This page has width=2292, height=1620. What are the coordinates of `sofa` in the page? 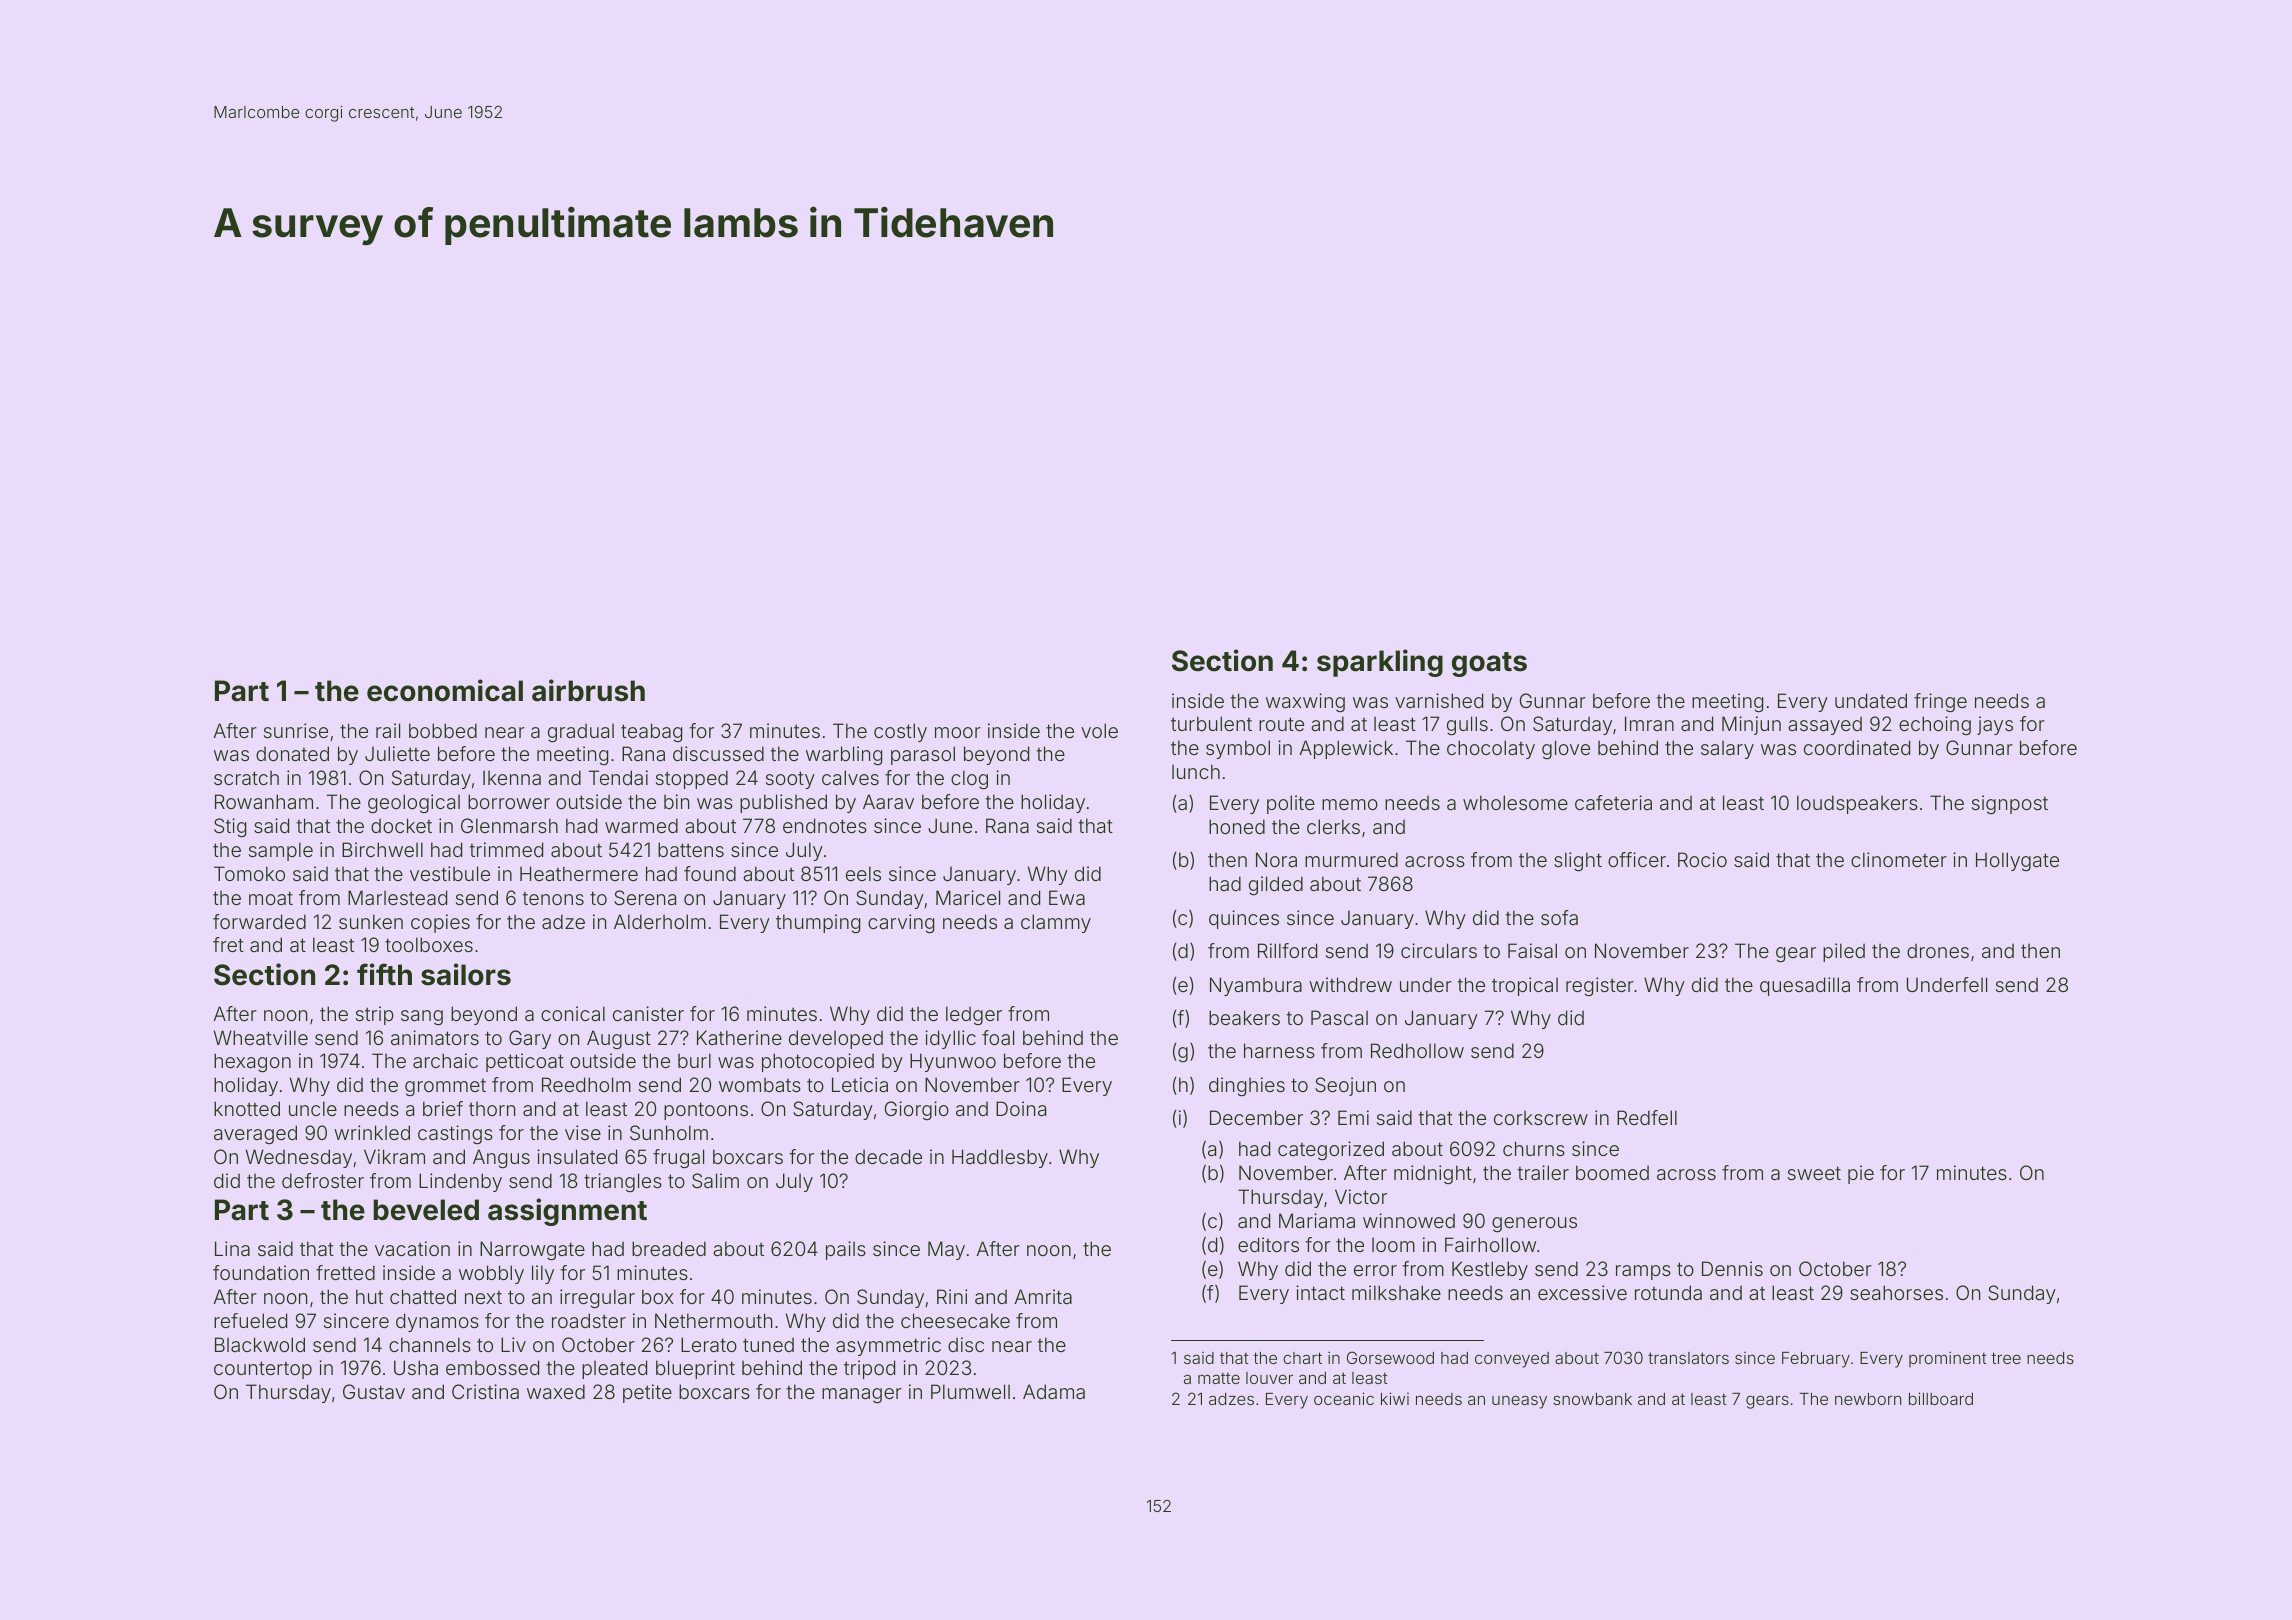 It's located at (1559, 917).
